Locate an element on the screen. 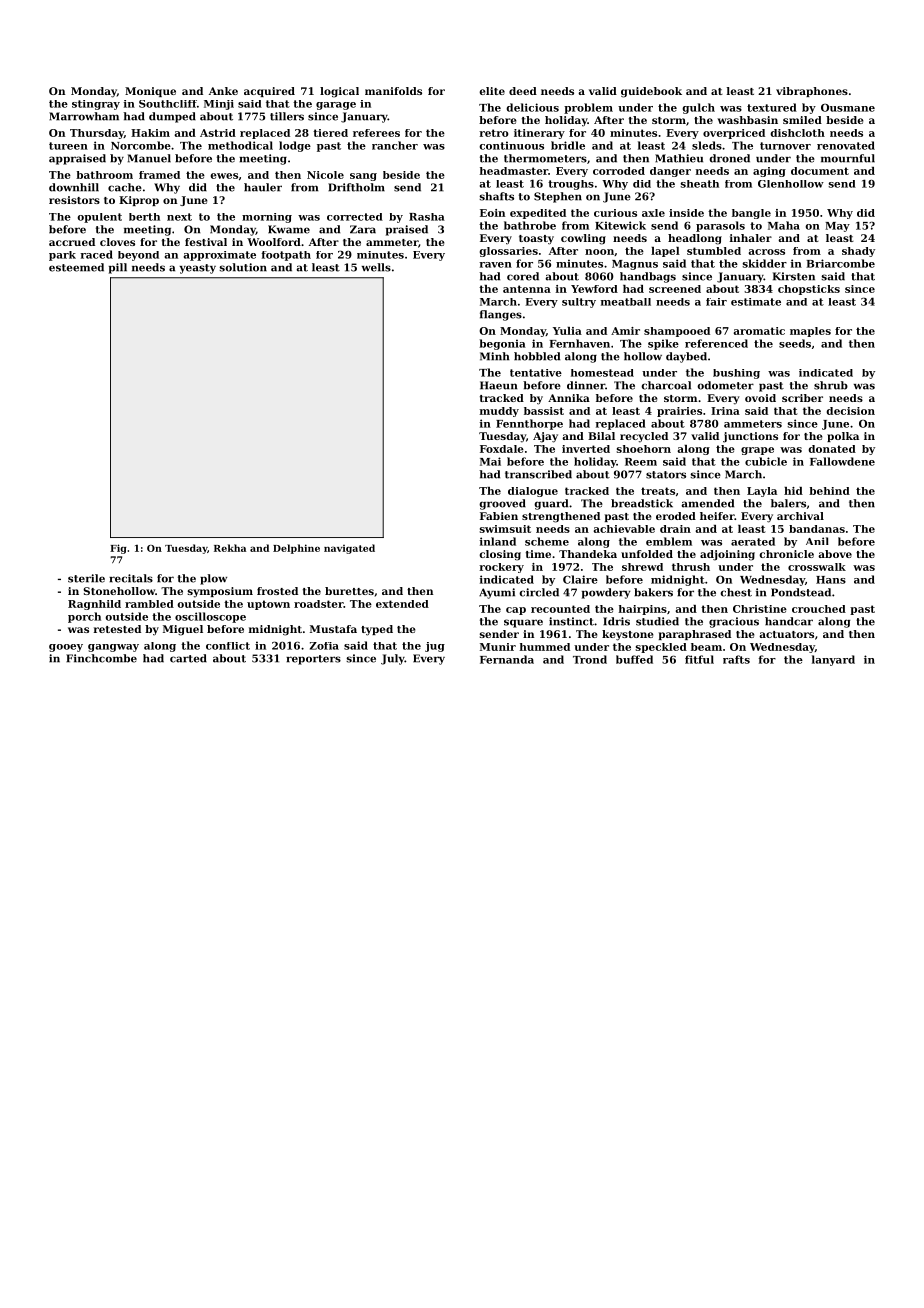 The width and height of the screenshot is (924, 1308). sheath is located at coordinates (699, 184).
